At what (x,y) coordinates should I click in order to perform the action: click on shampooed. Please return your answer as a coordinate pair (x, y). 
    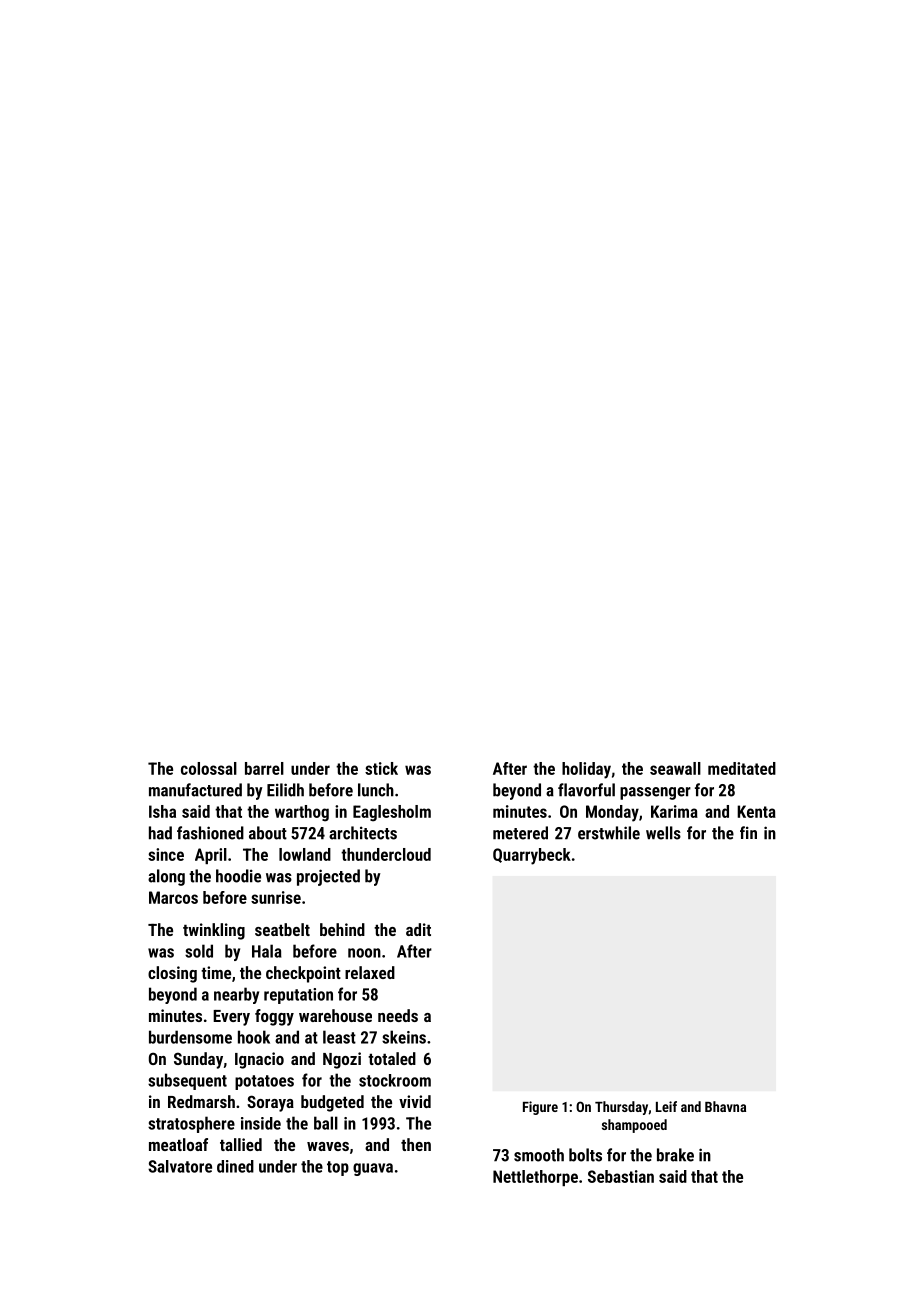
    Looking at the image, I should click on (634, 1126).
